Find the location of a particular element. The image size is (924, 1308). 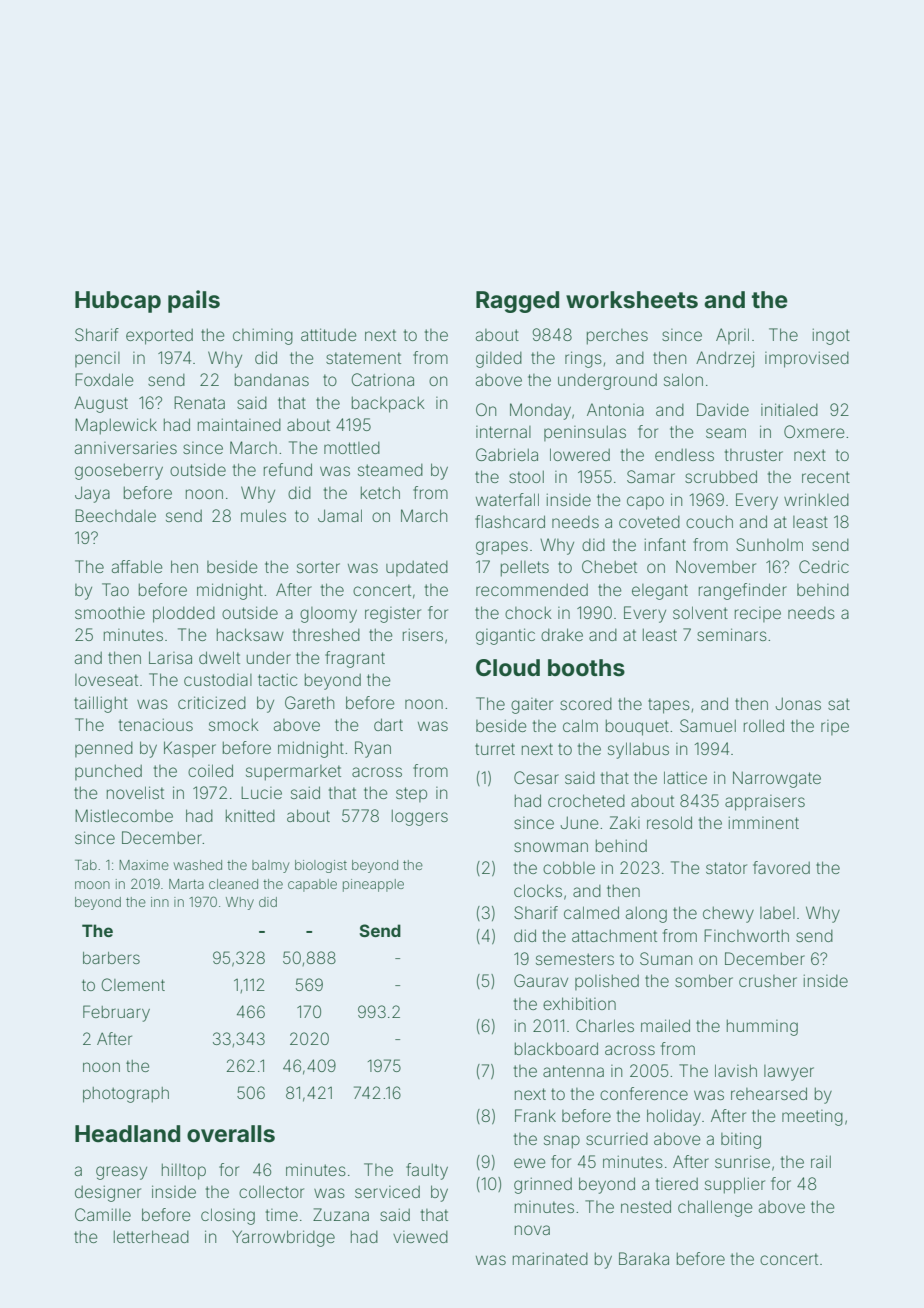

rolled is located at coordinates (764, 725).
